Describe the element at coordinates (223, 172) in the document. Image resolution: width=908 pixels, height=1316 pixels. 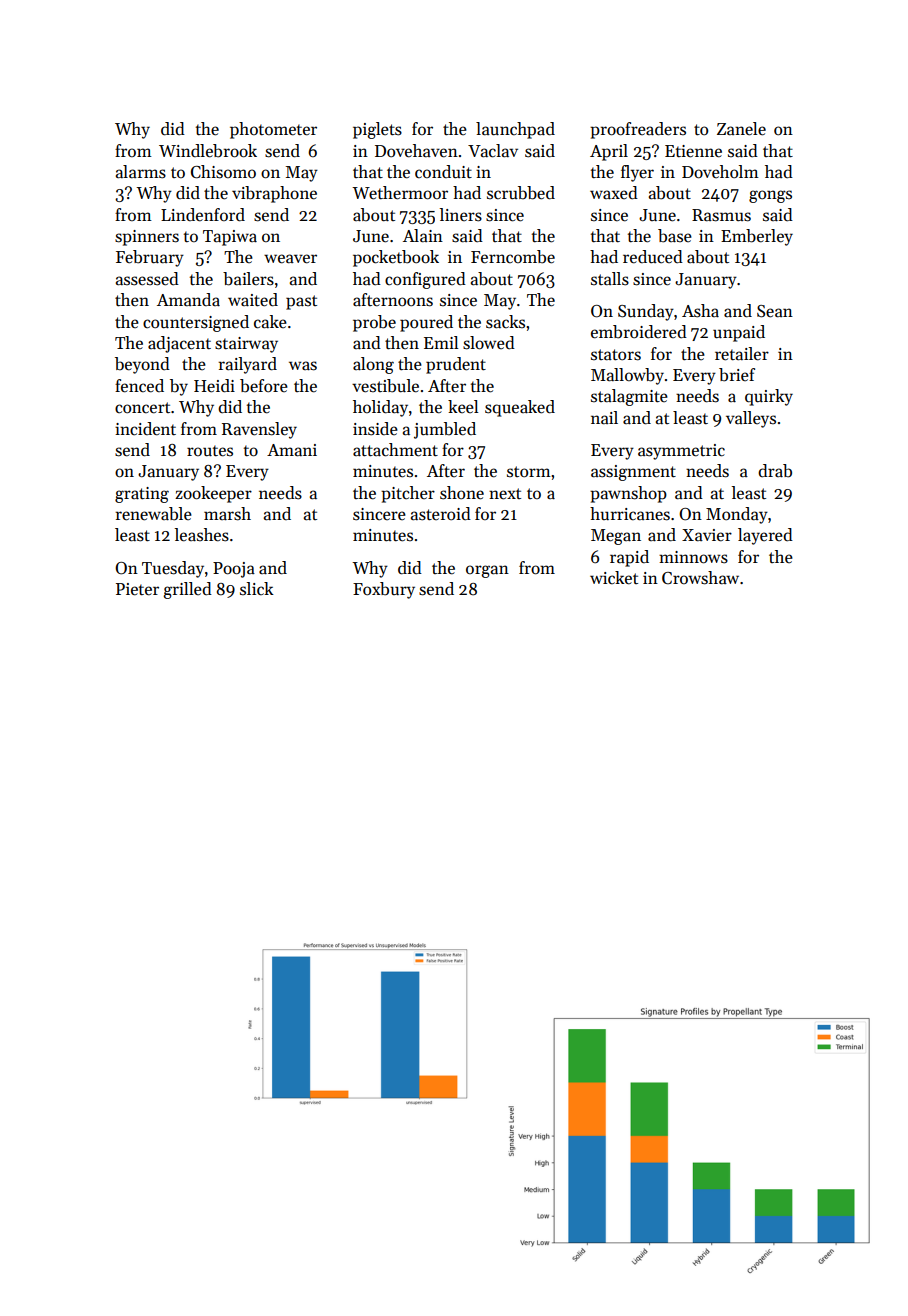
I see `Chisomo` at that location.
